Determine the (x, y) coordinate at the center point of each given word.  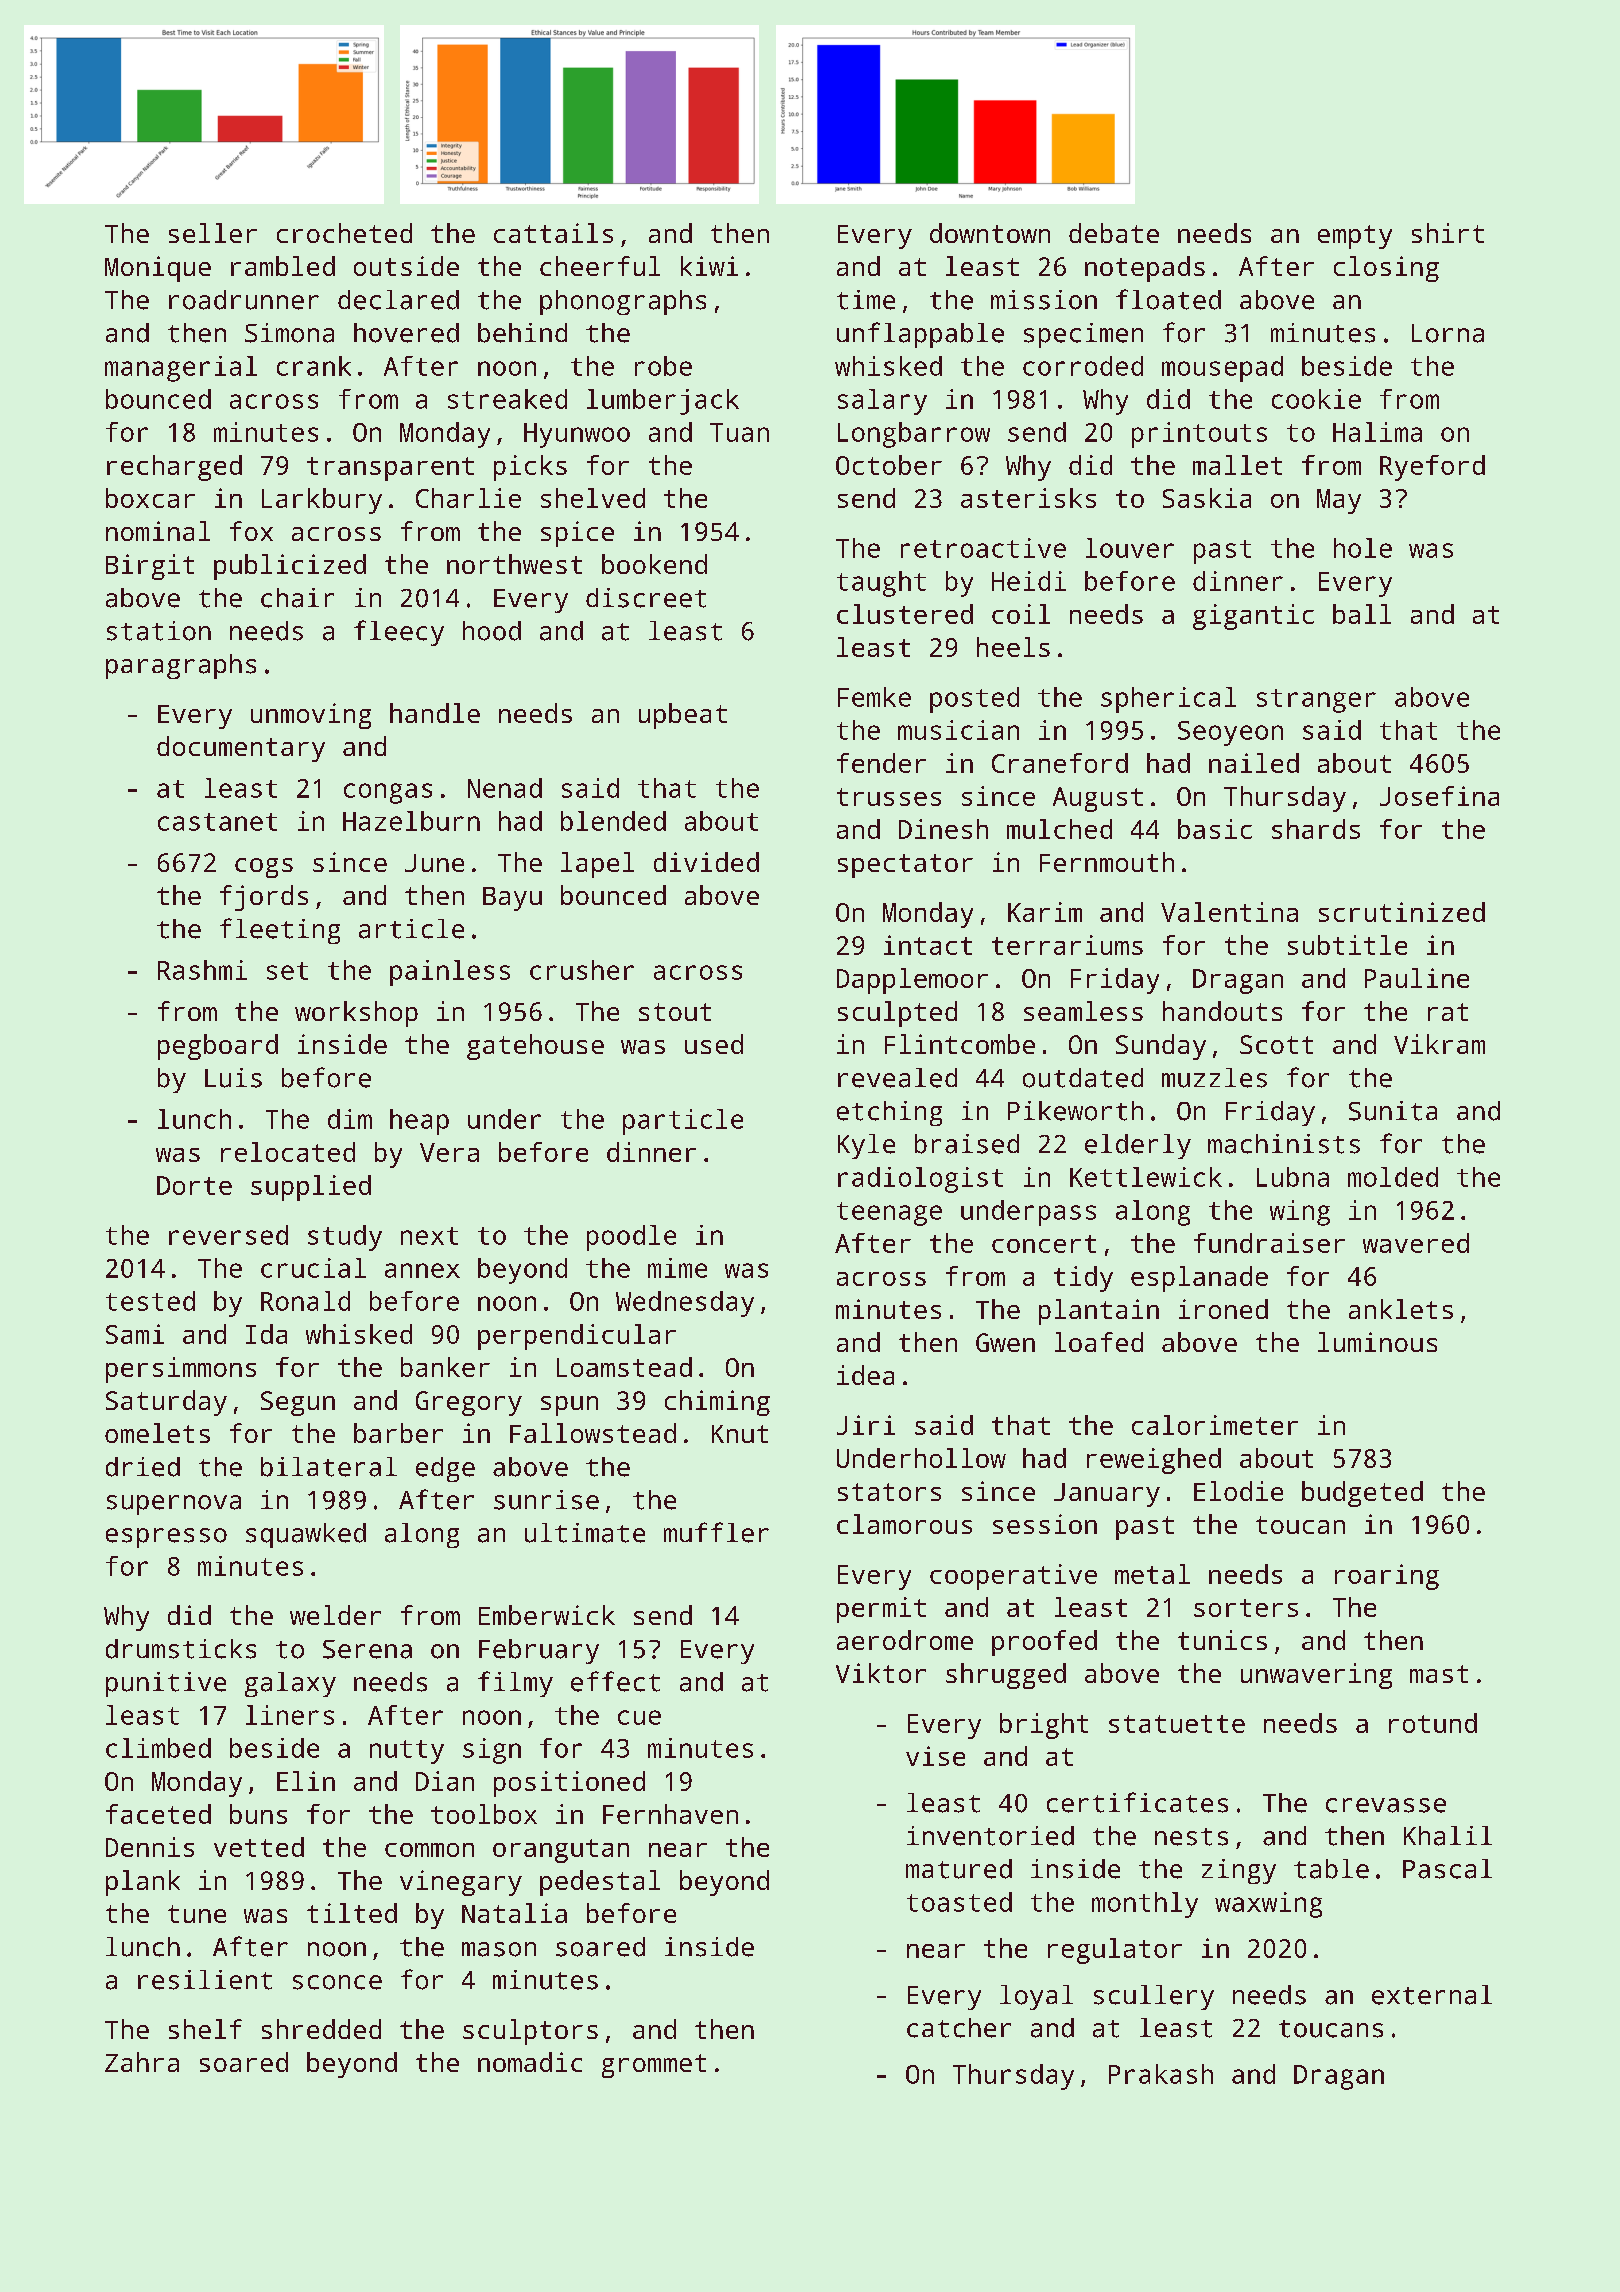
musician (958, 730)
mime (677, 1268)
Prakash (1161, 2074)
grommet (654, 2066)
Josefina (1439, 796)
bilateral (329, 1467)
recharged (174, 468)
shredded (321, 2029)
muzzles (1214, 1078)
